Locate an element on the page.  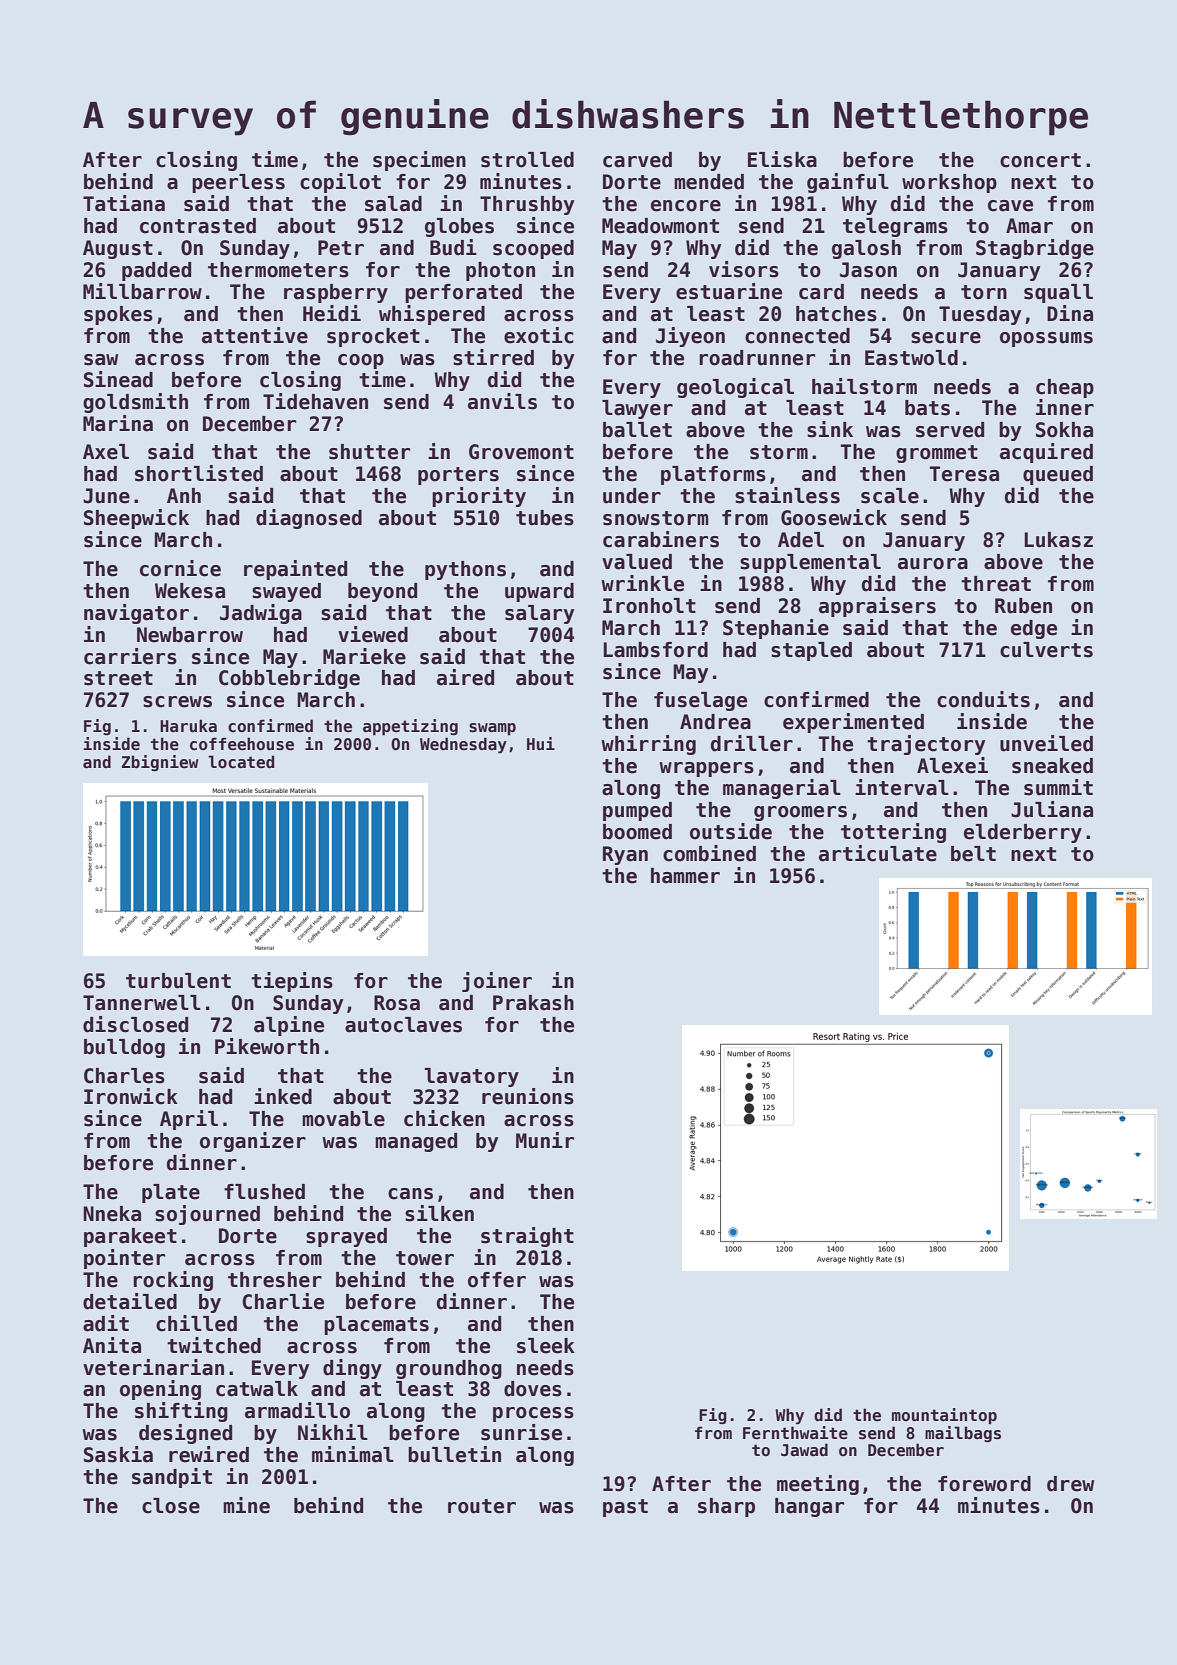
belt is located at coordinates (973, 854).
